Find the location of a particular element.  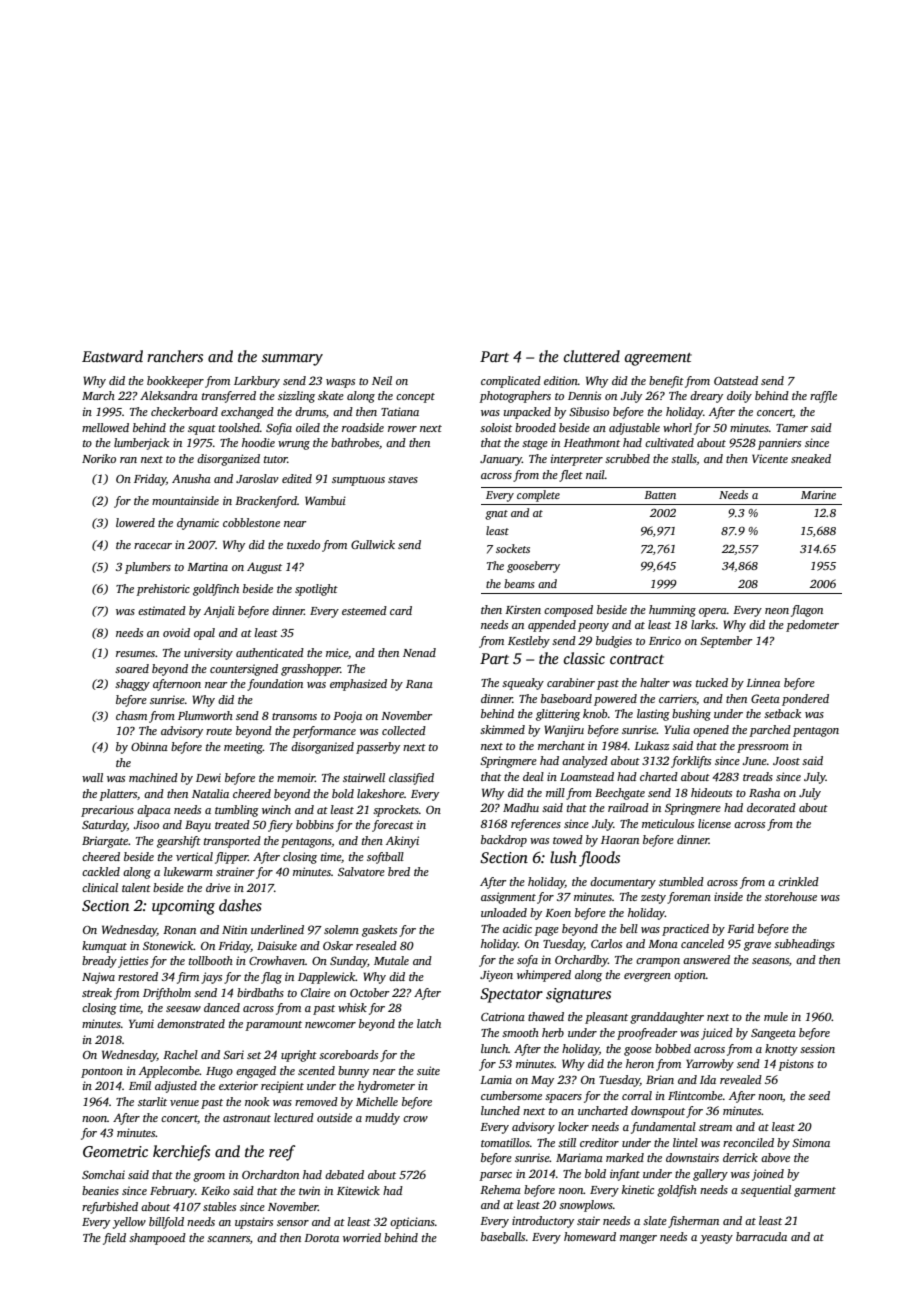

zesty is located at coordinates (653, 899).
